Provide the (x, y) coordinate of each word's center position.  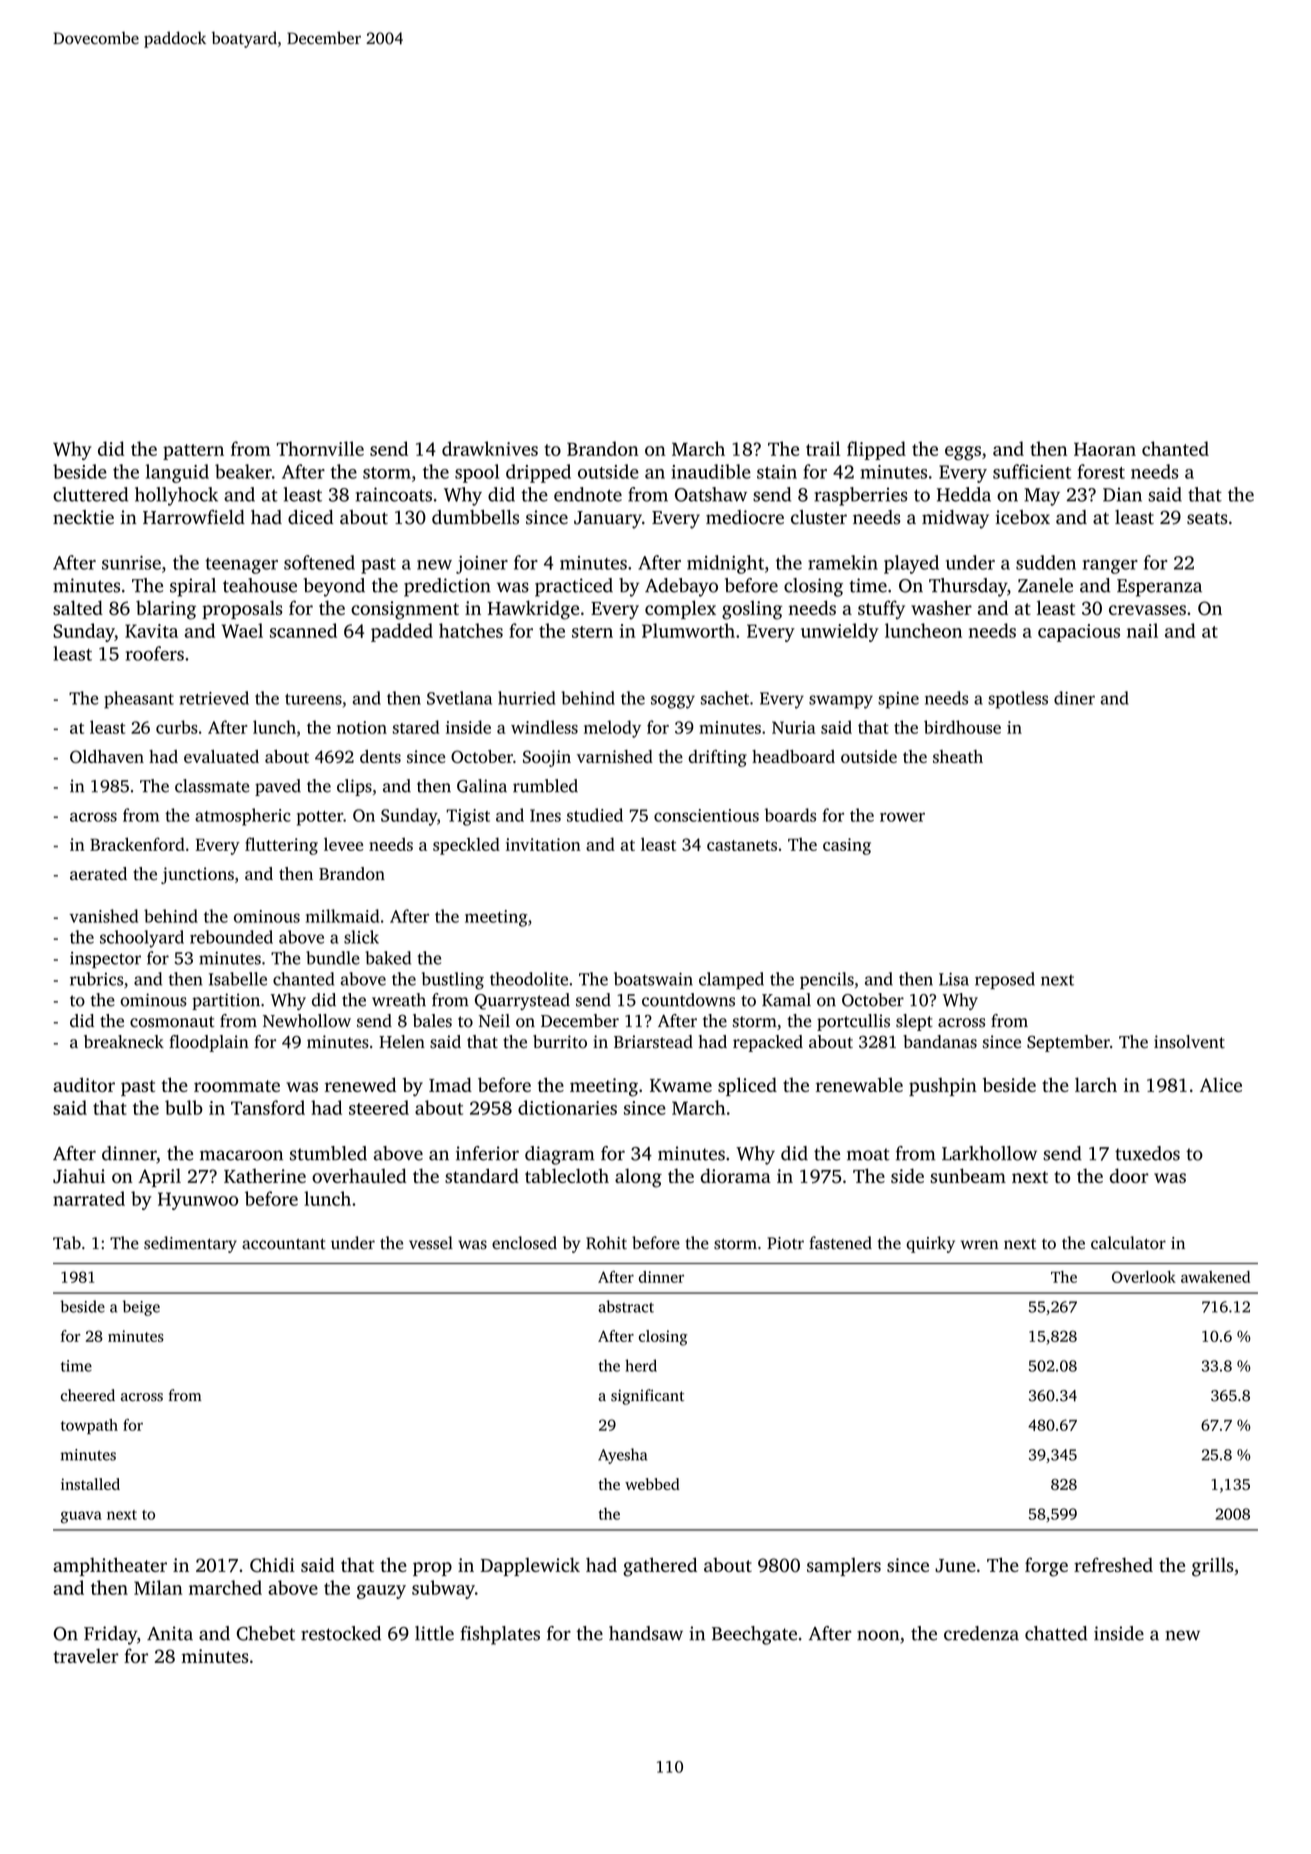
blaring (166, 610)
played (911, 564)
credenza (981, 1633)
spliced (747, 1086)
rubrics (96, 979)
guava (81, 1517)
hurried (526, 698)
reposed (1005, 980)
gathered (660, 1567)
